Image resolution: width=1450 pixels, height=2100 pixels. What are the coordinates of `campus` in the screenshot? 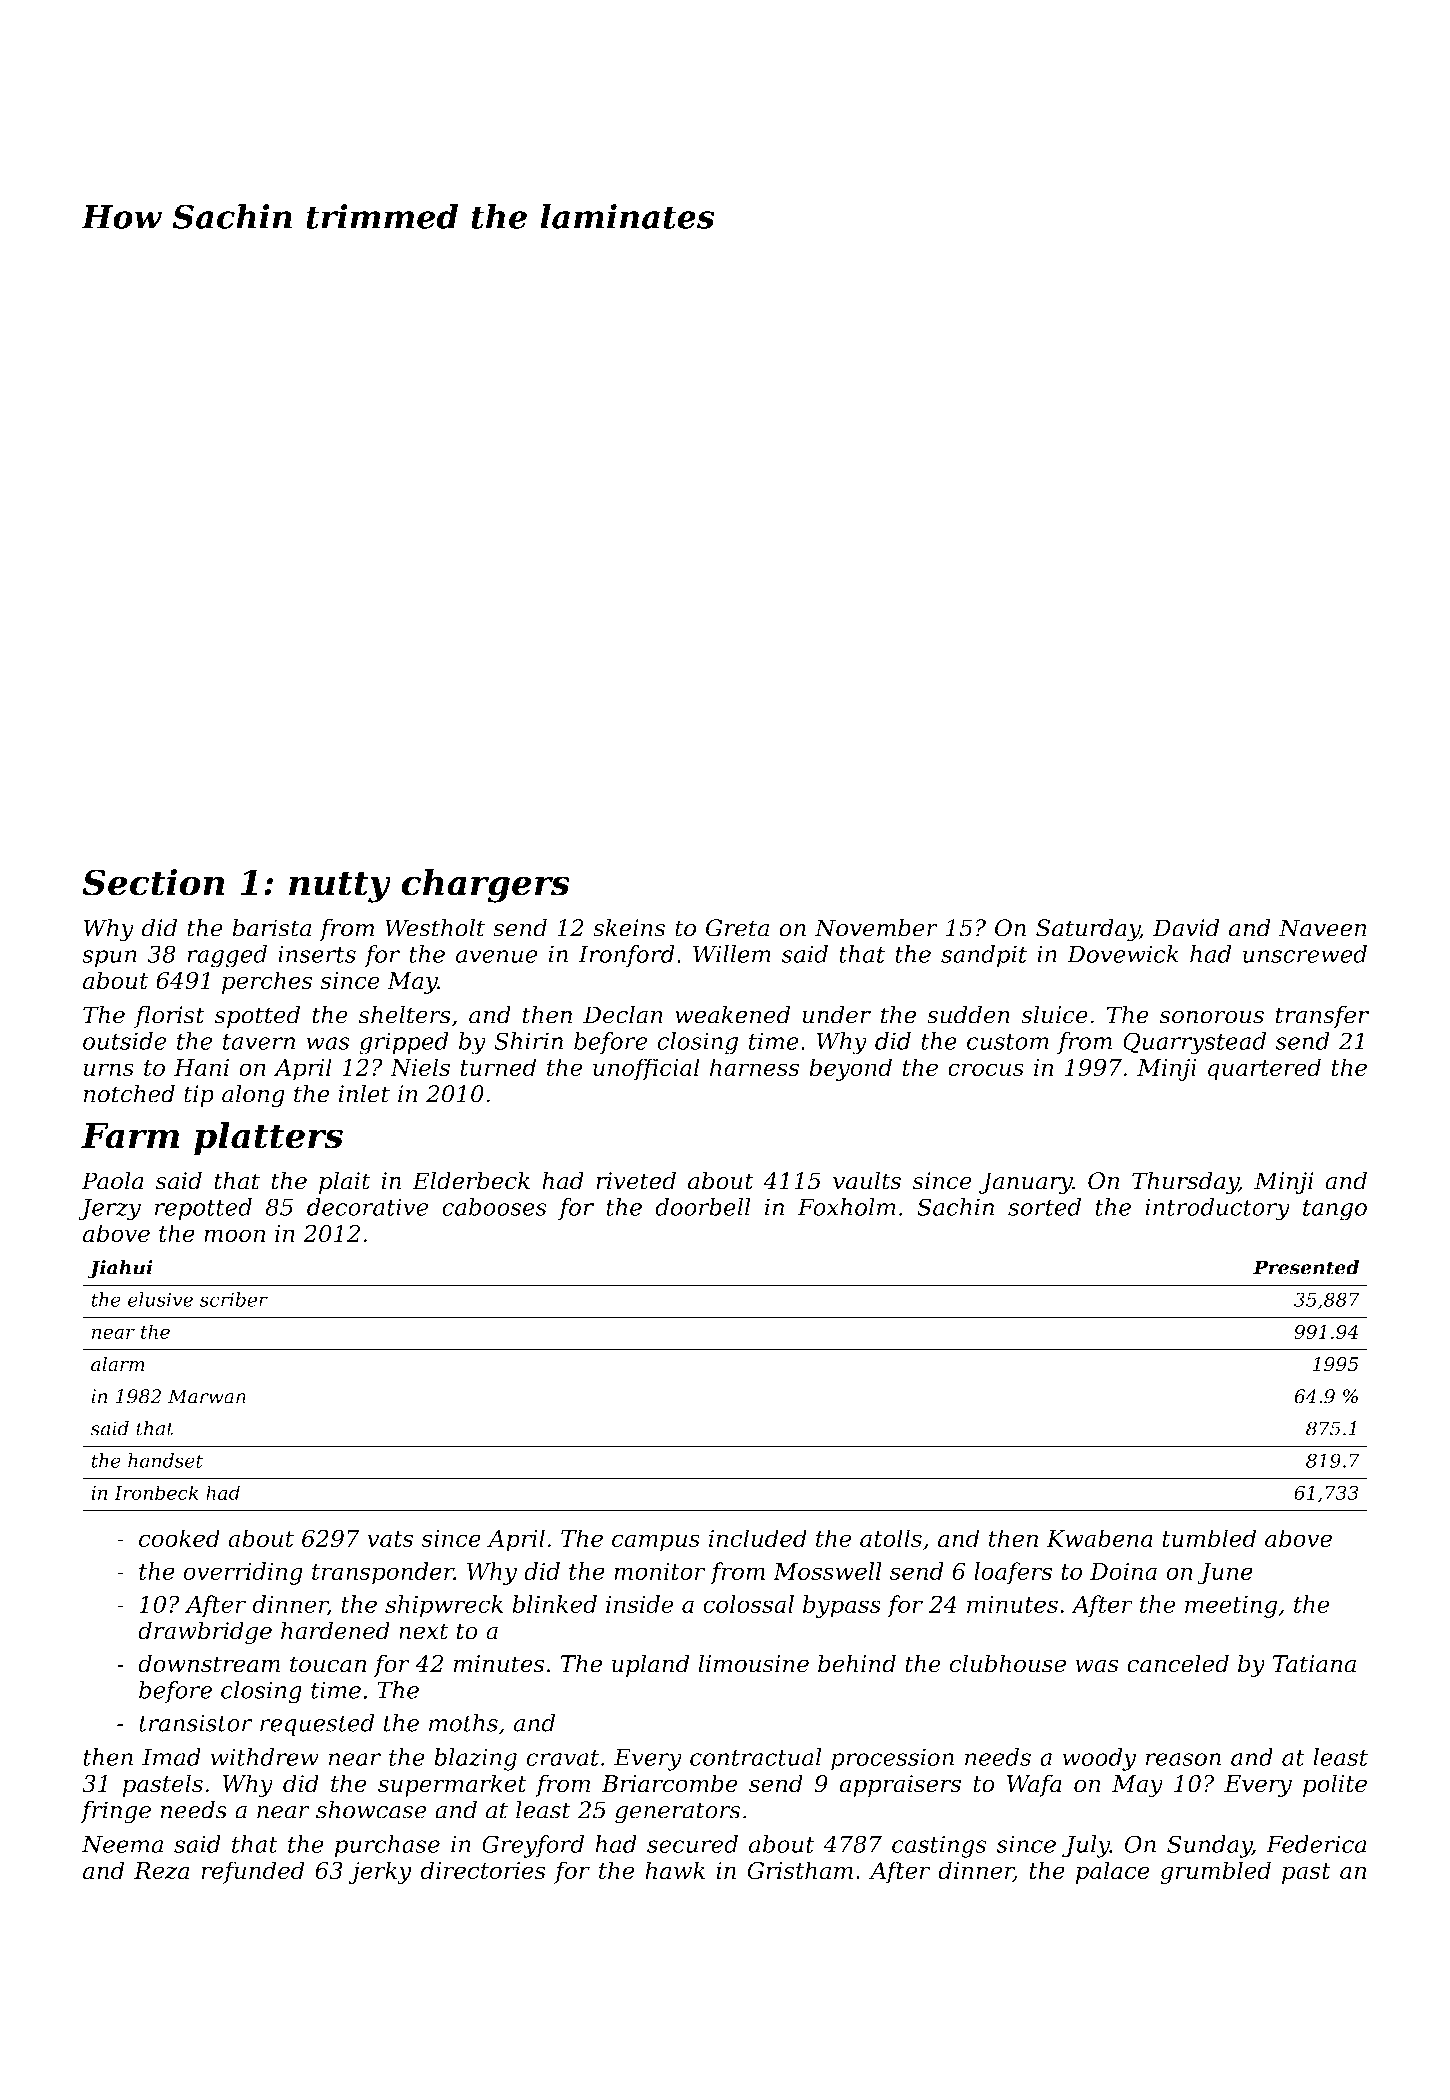 It's located at (656, 1543).
